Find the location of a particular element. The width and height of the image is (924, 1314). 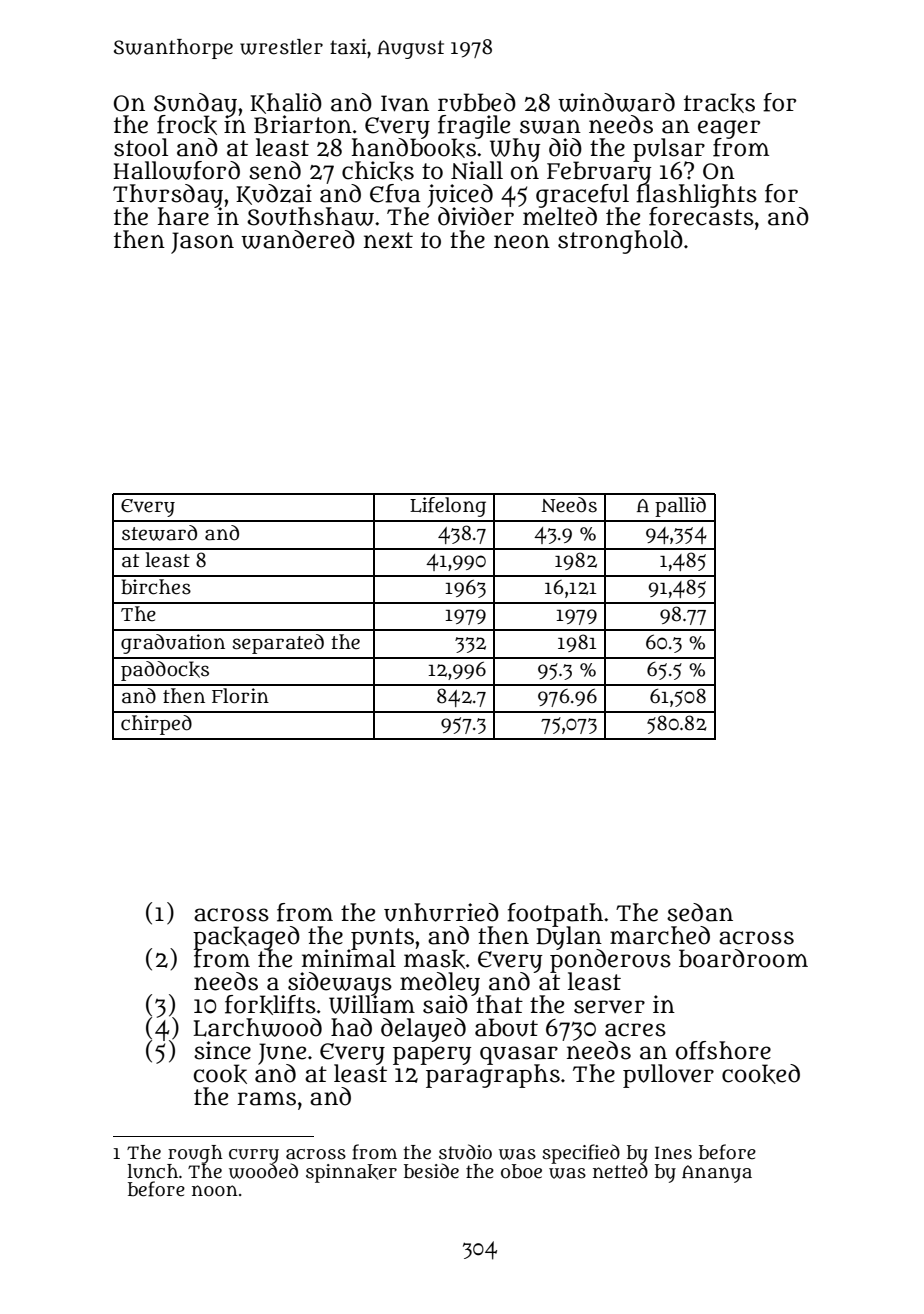

wandered is located at coordinates (298, 239).
